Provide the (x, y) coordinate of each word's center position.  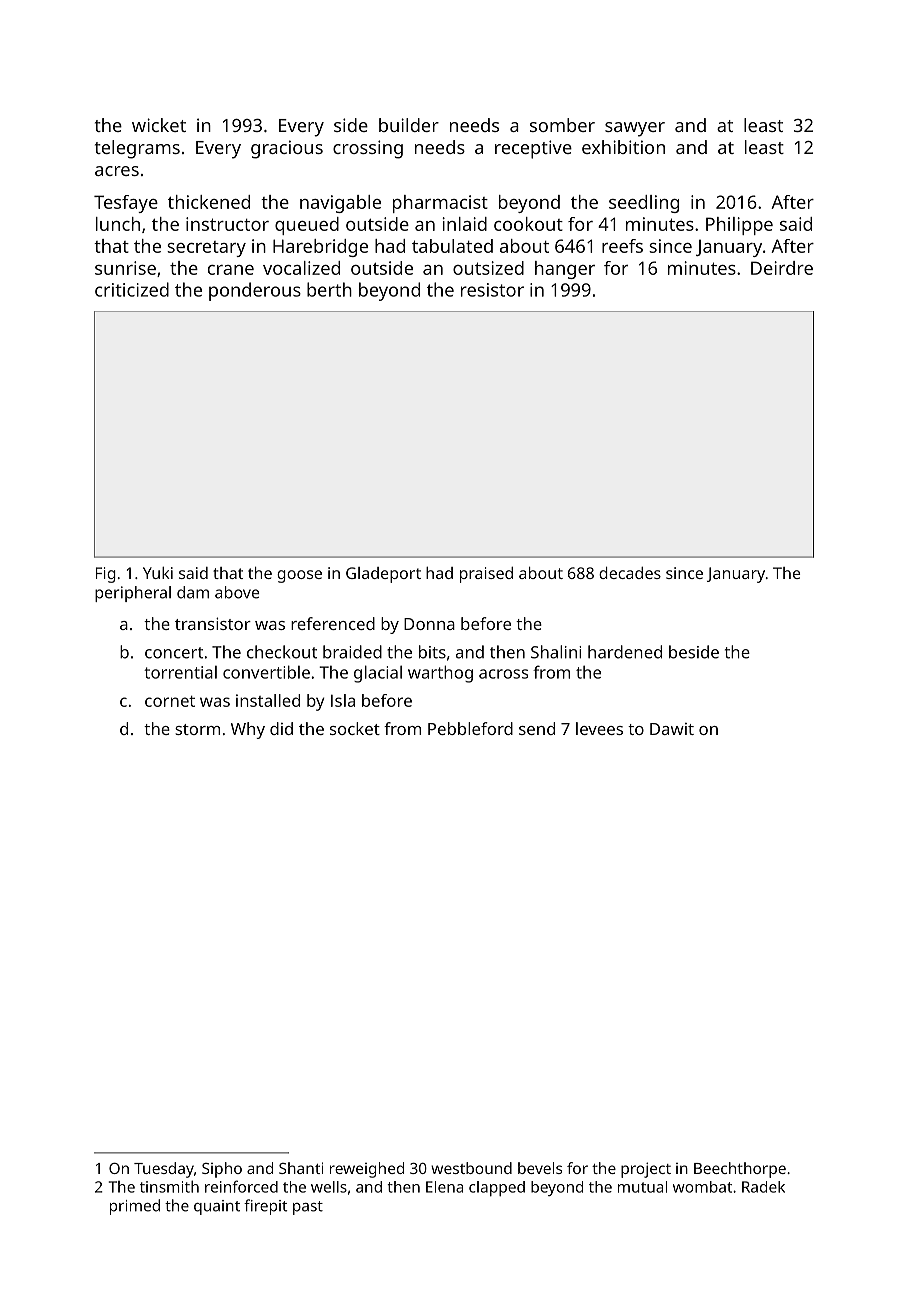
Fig (106, 575)
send (537, 728)
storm (197, 729)
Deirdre (782, 268)
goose (299, 576)
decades (630, 573)
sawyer (635, 129)
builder (409, 125)
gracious (287, 149)
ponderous (255, 291)
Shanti (301, 1168)
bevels (540, 1168)
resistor (492, 290)
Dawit (672, 729)
